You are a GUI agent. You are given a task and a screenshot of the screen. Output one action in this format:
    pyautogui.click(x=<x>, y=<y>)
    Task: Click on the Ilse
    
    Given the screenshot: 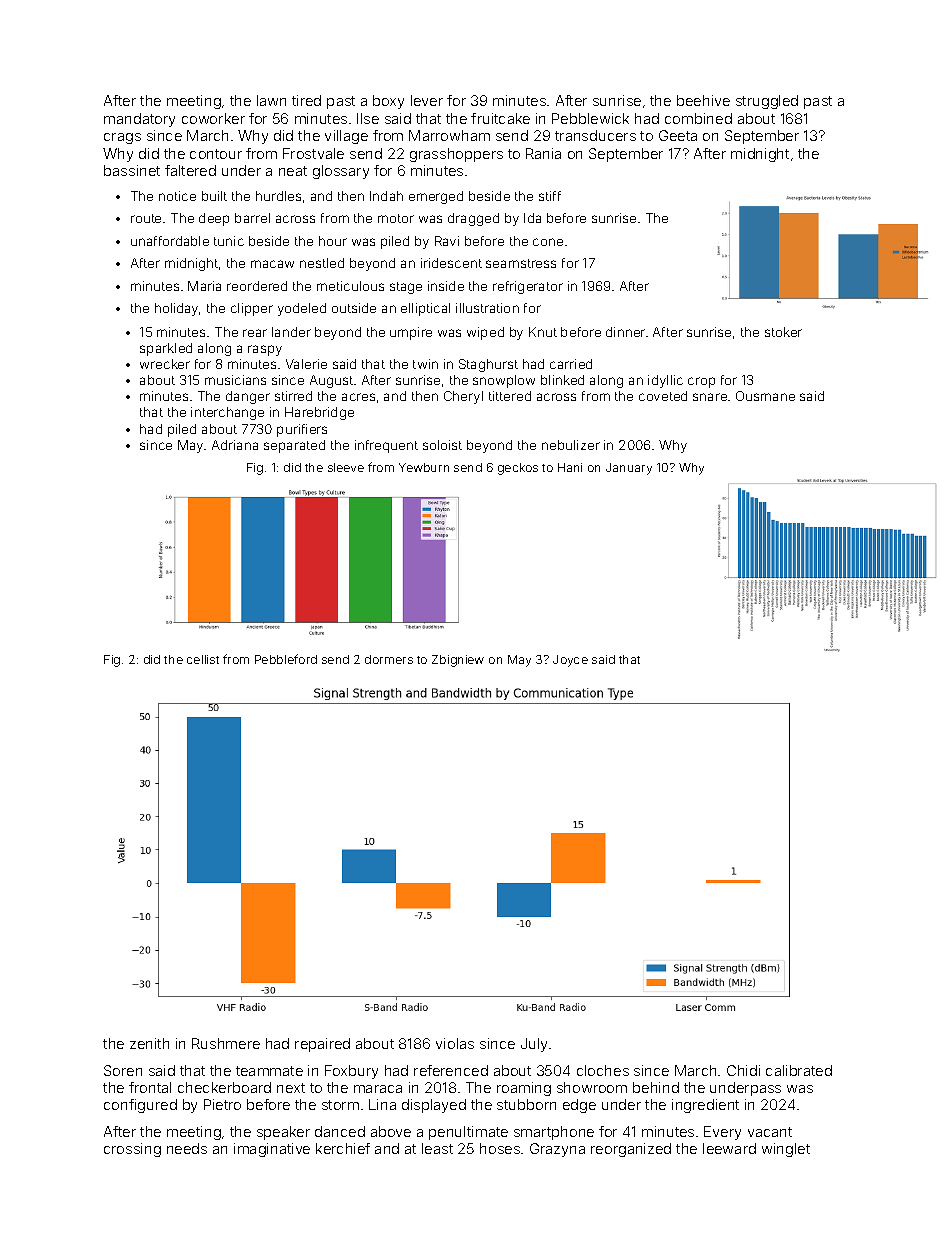 What is the action you would take?
    pyautogui.click(x=368, y=118)
